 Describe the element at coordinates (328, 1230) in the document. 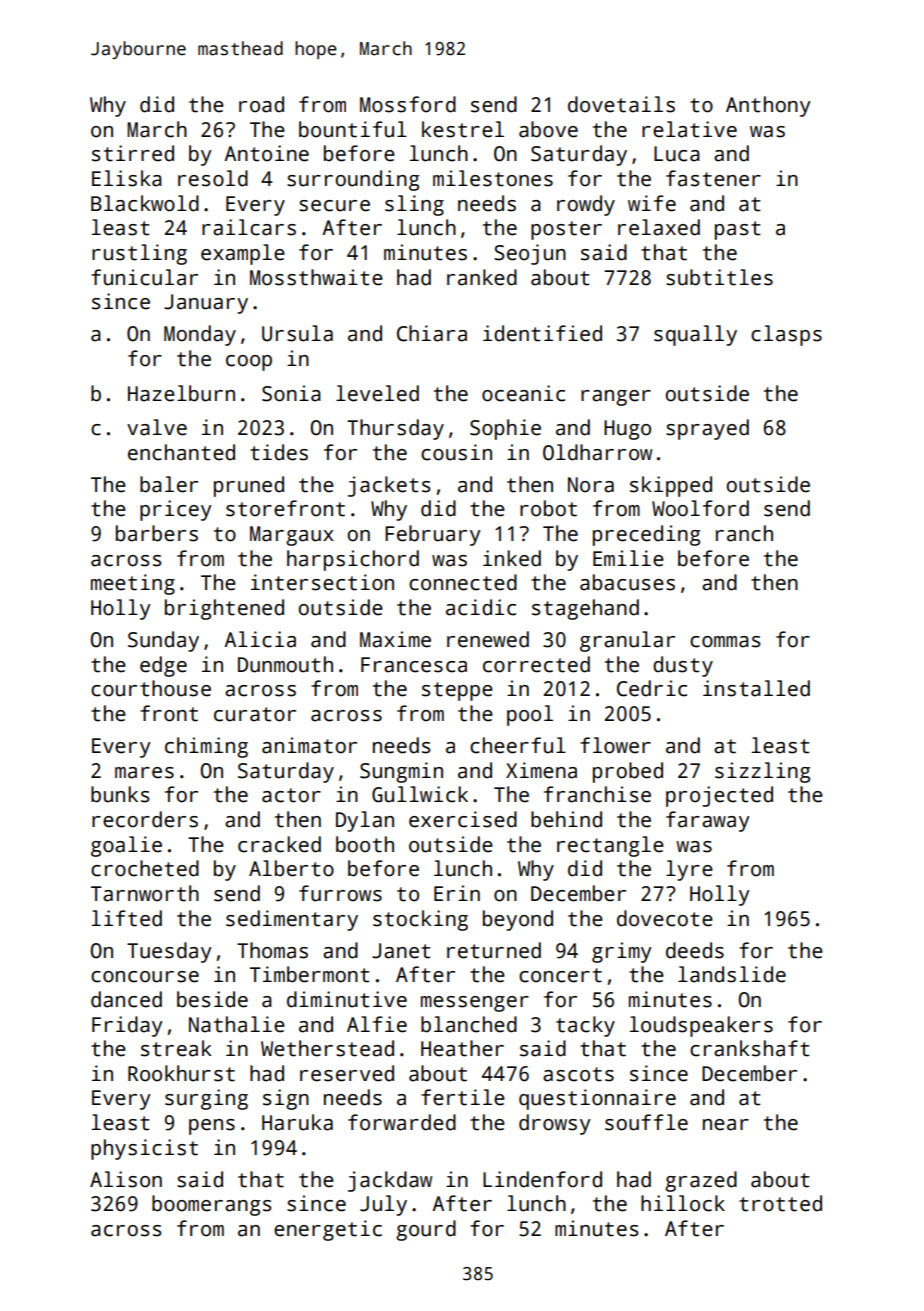

I see `energetic` at that location.
